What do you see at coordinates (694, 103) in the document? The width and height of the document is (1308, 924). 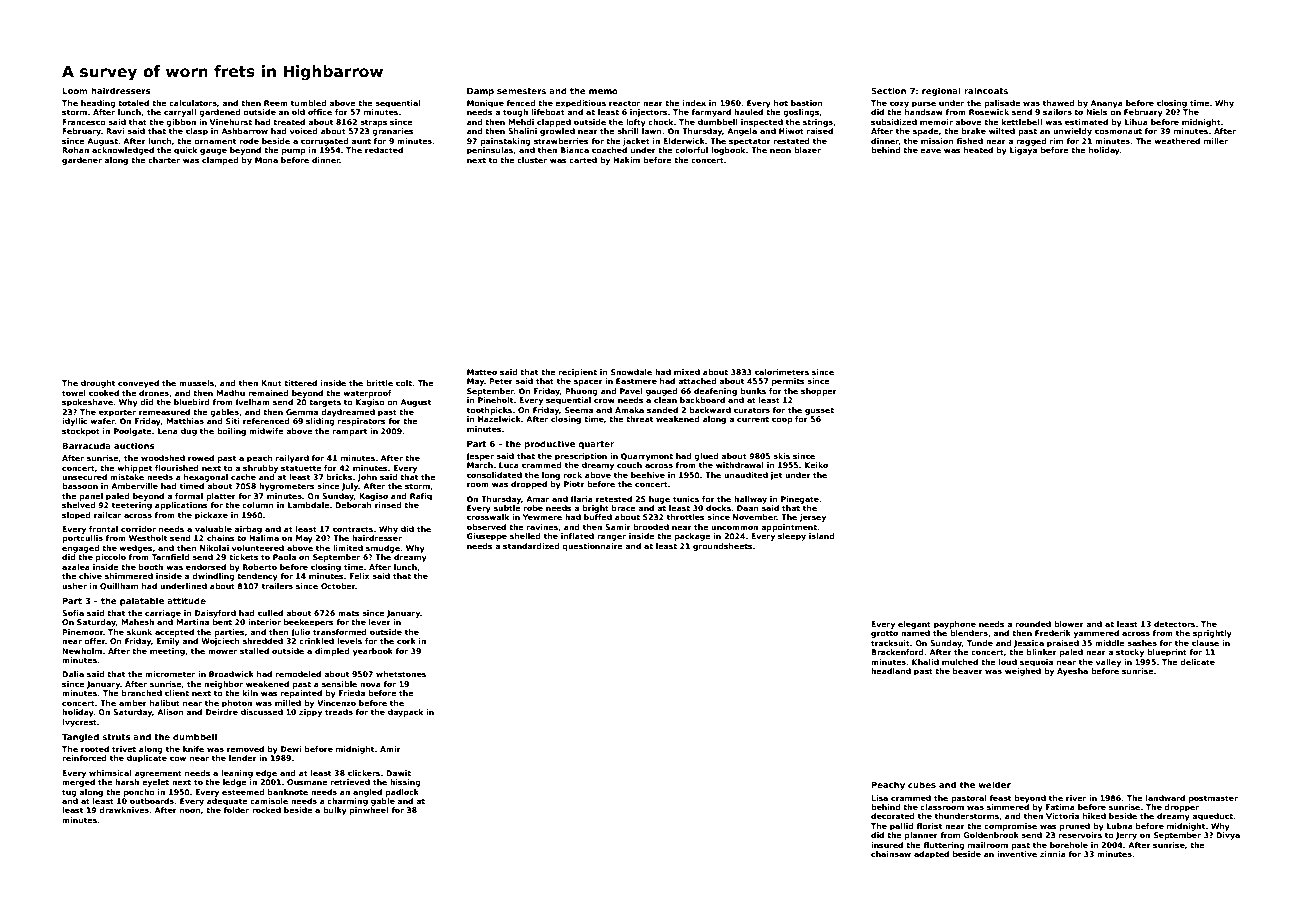 I see `index` at bounding box center [694, 103].
